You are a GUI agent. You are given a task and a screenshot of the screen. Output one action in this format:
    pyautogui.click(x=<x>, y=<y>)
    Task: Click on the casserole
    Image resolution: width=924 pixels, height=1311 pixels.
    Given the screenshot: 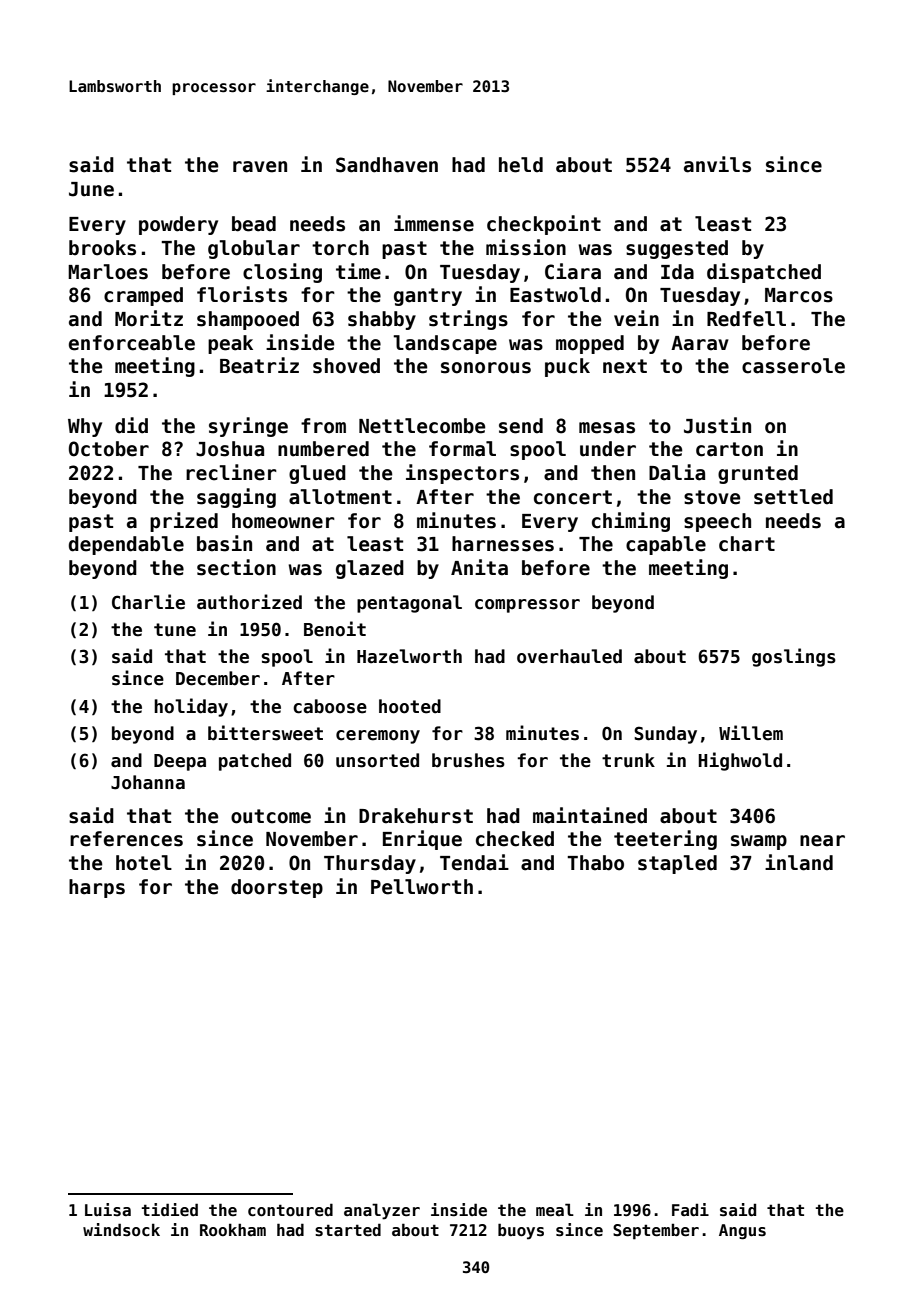 What is the action you would take?
    pyautogui.click(x=793, y=366)
